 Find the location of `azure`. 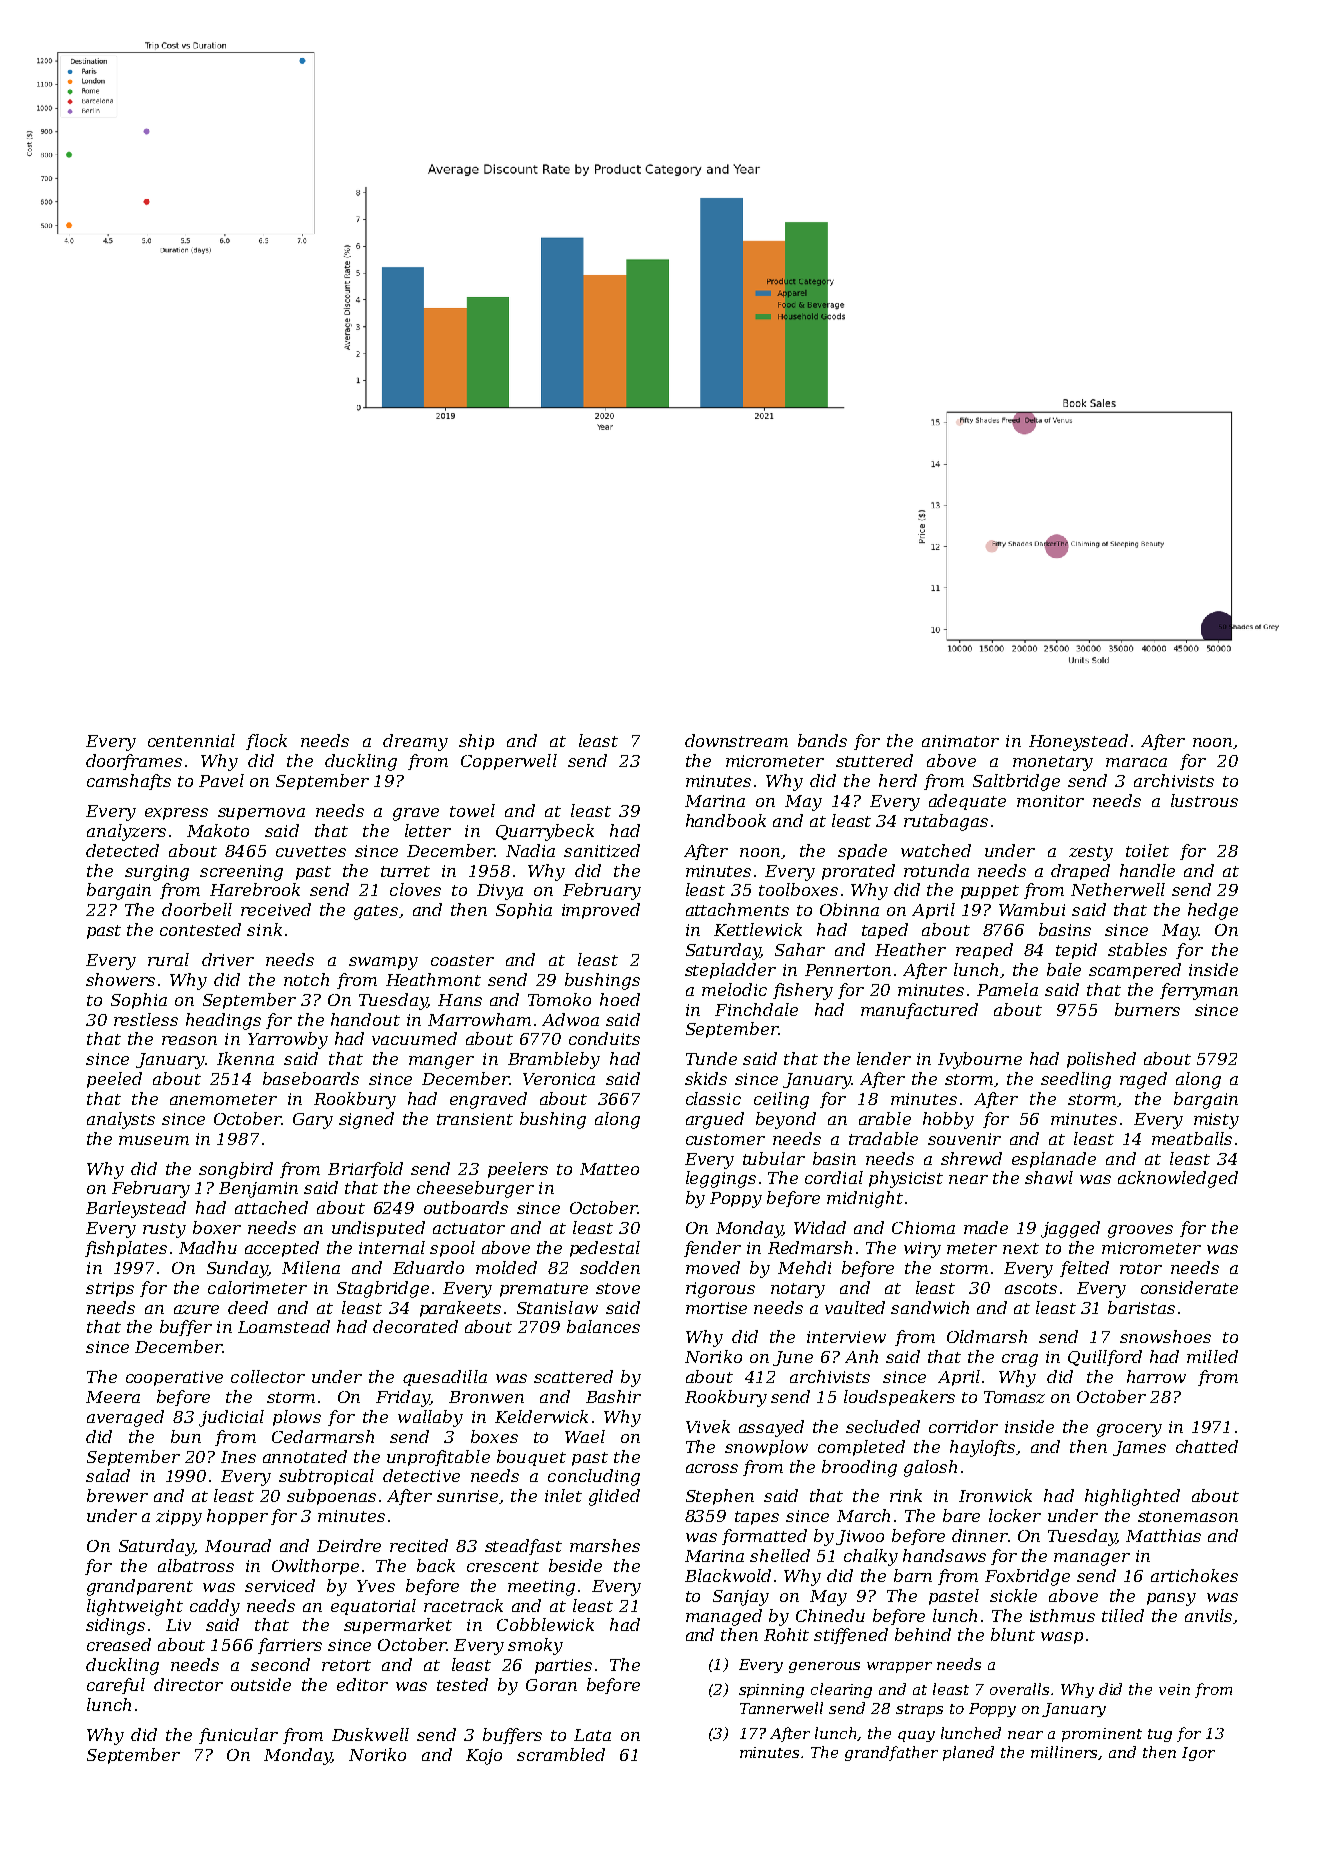

azure is located at coordinates (196, 1309).
